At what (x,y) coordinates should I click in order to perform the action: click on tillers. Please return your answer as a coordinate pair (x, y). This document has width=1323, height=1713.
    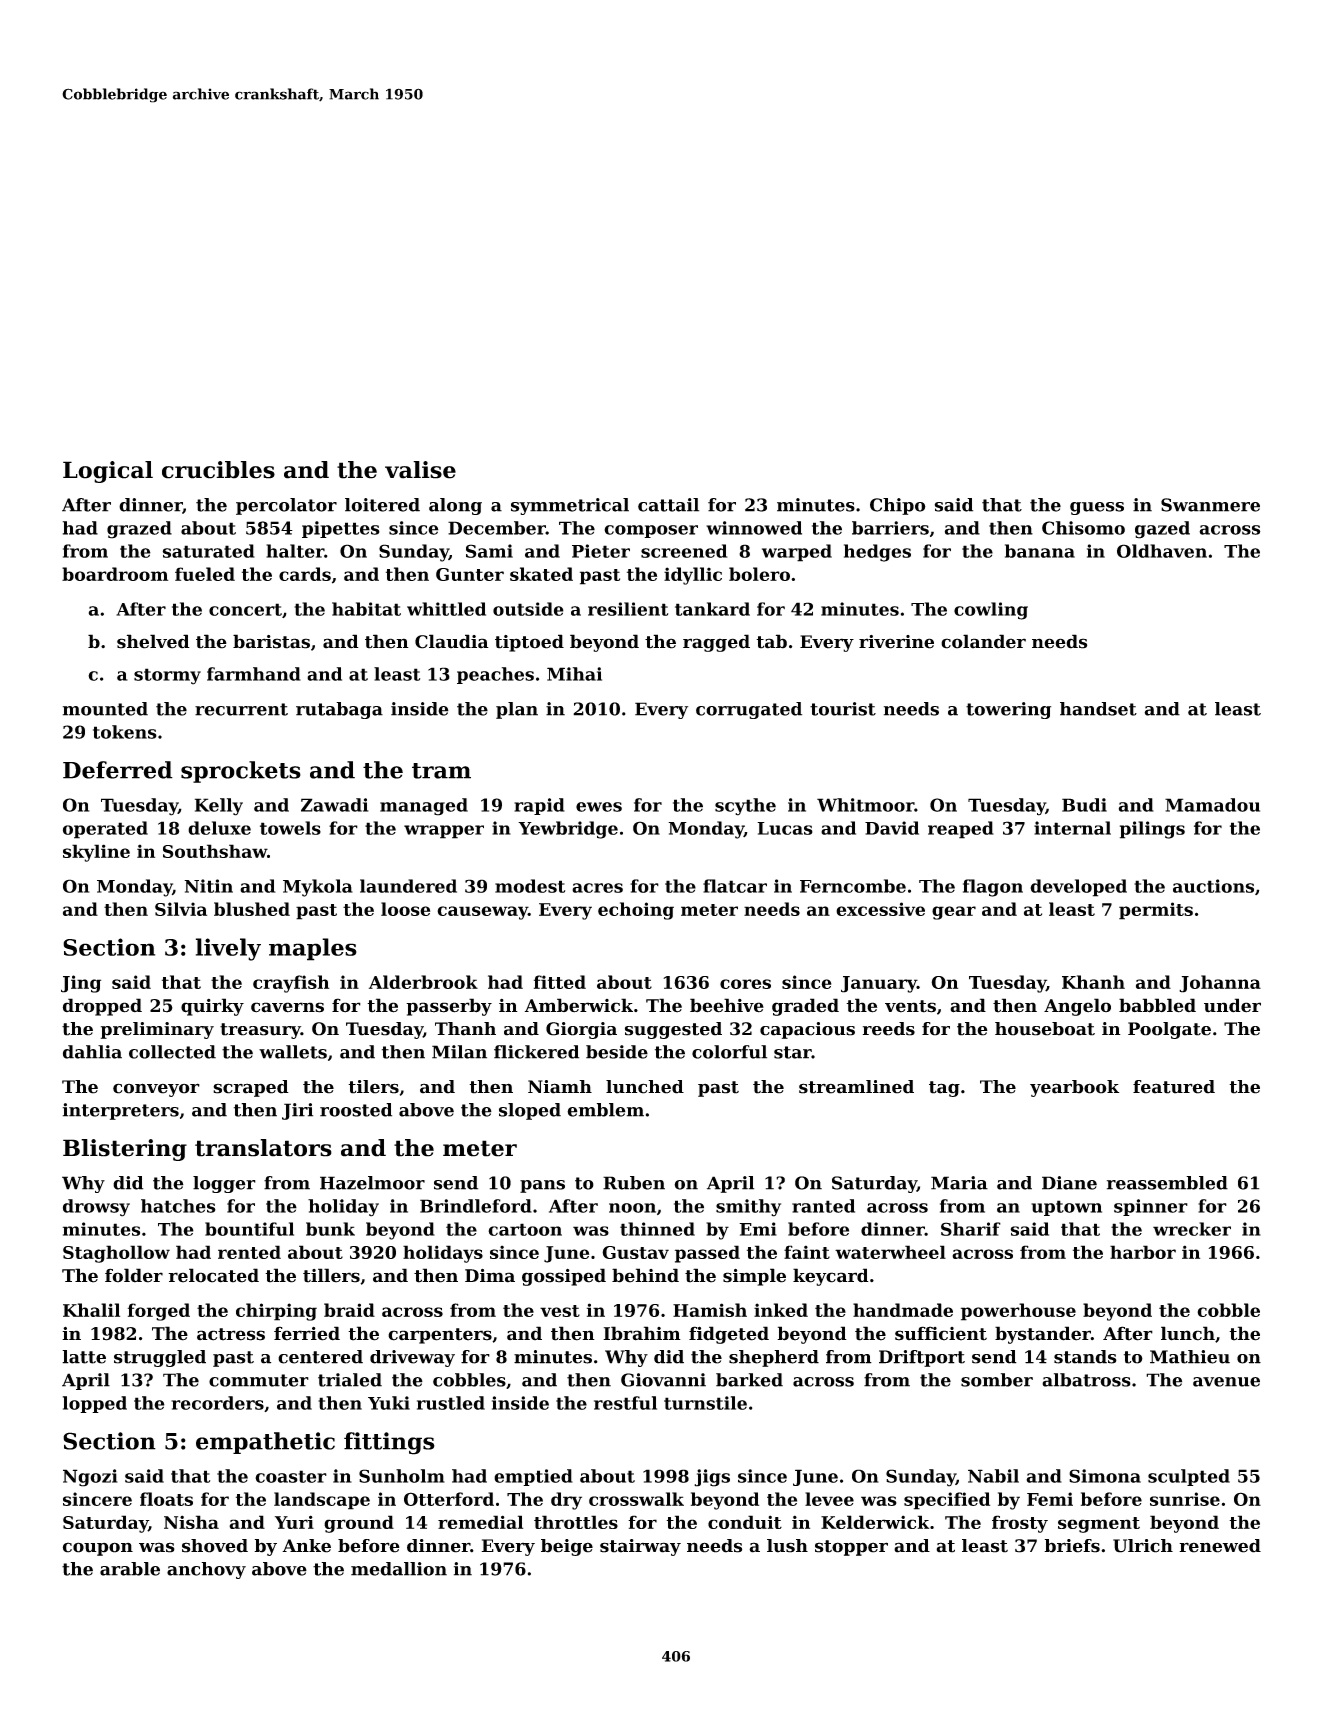
    Looking at the image, I should click on (331, 1275).
